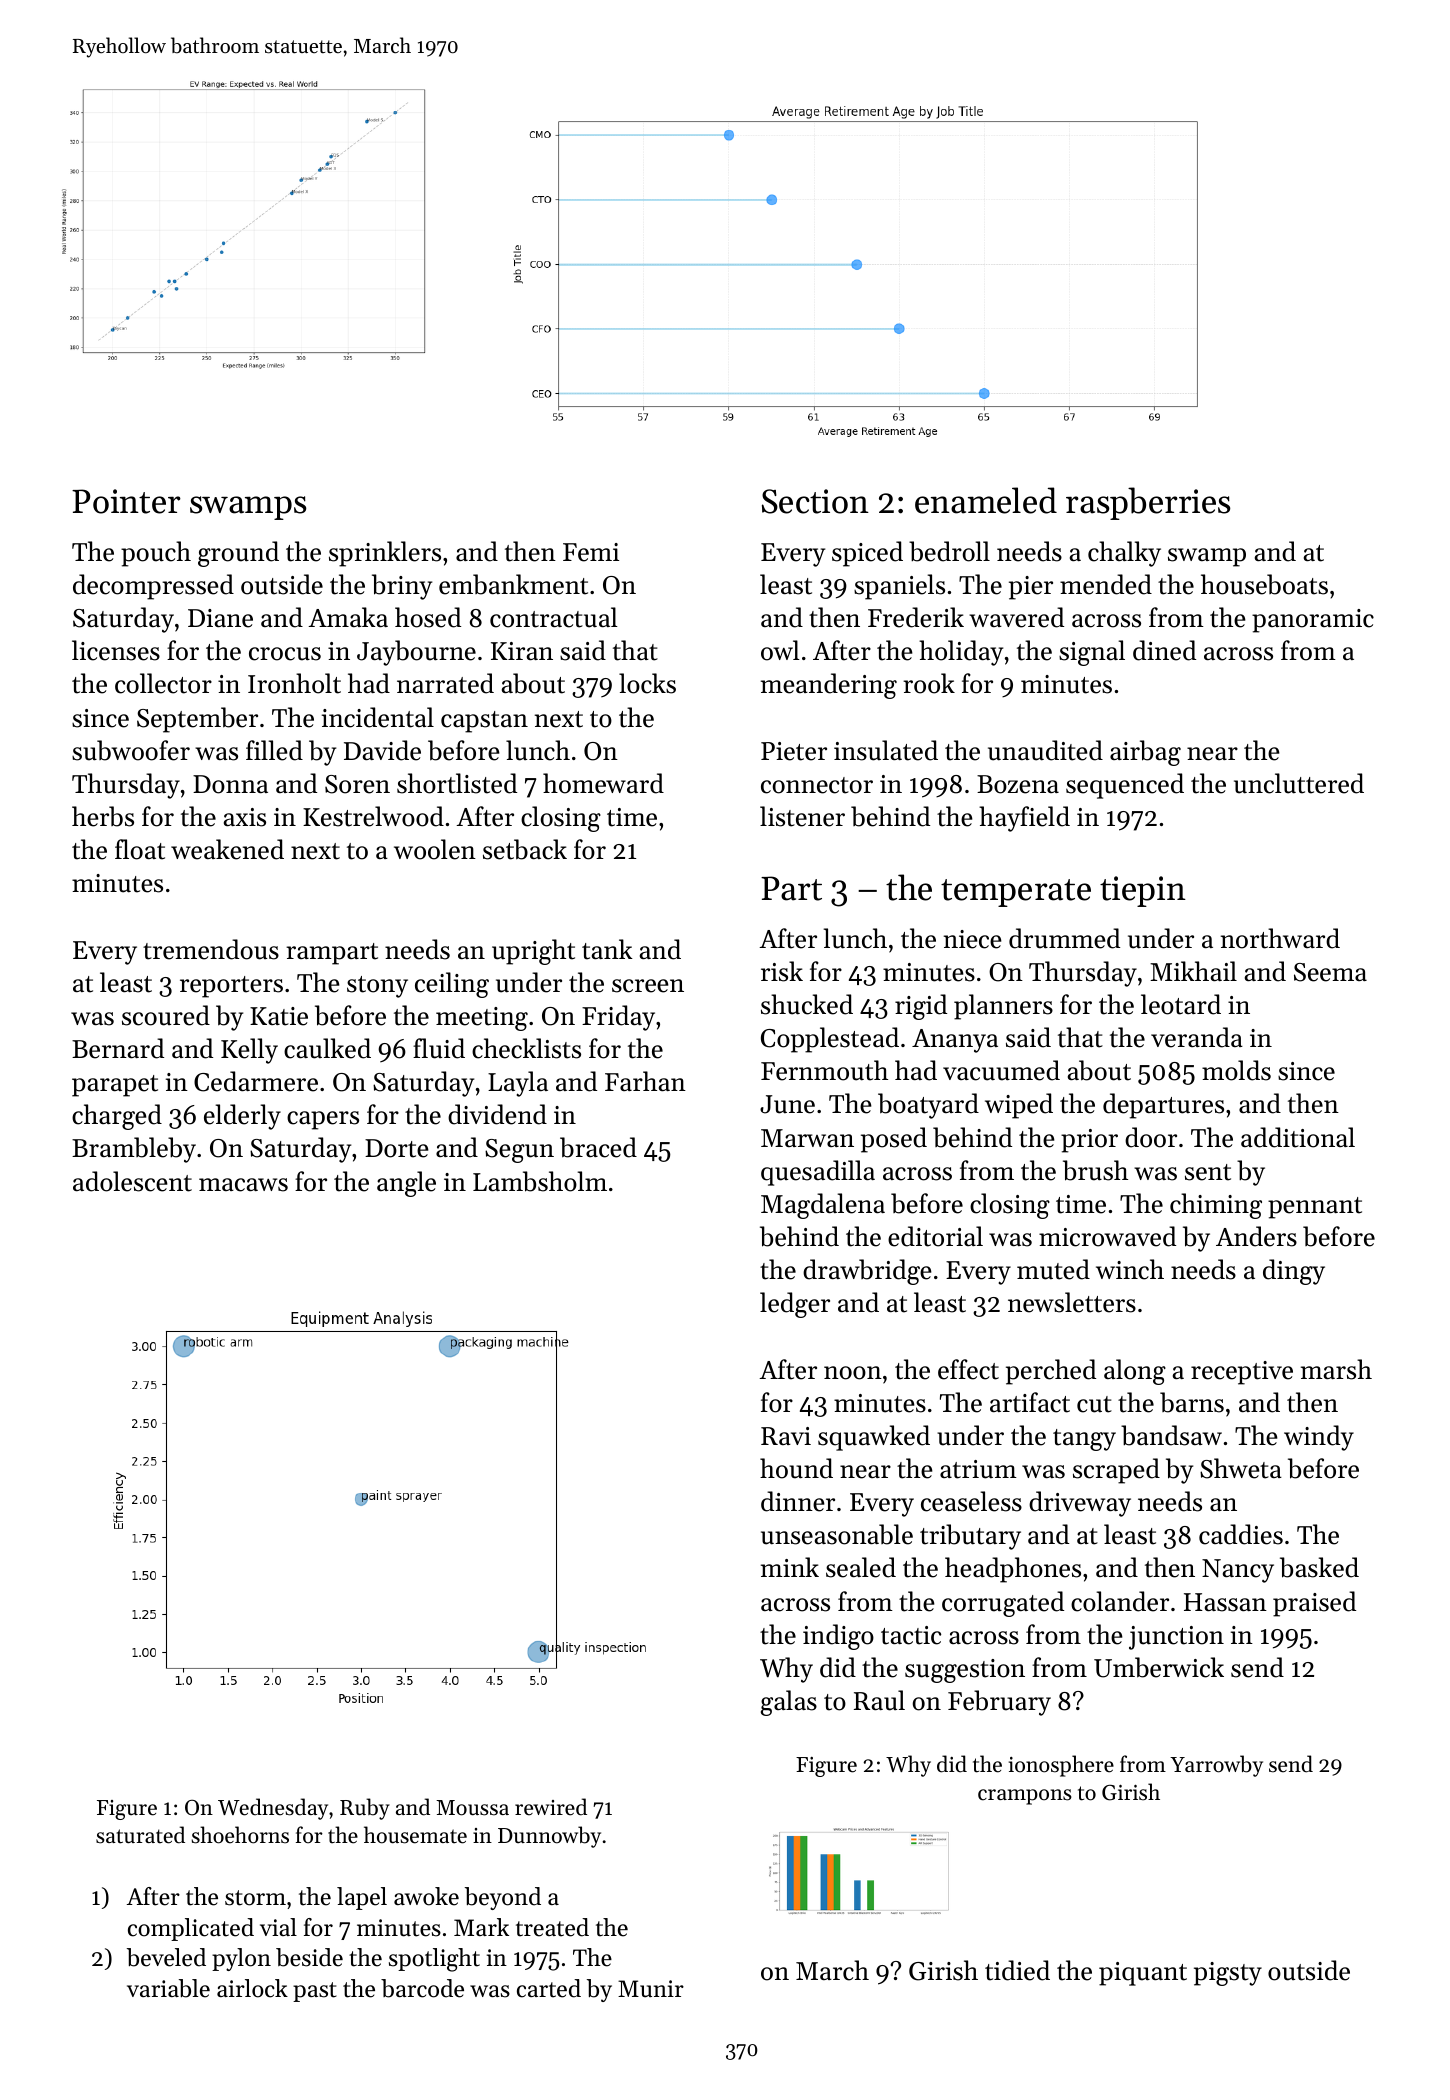  Describe the element at coordinates (829, 686) in the screenshot. I see `meandering` at that location.
